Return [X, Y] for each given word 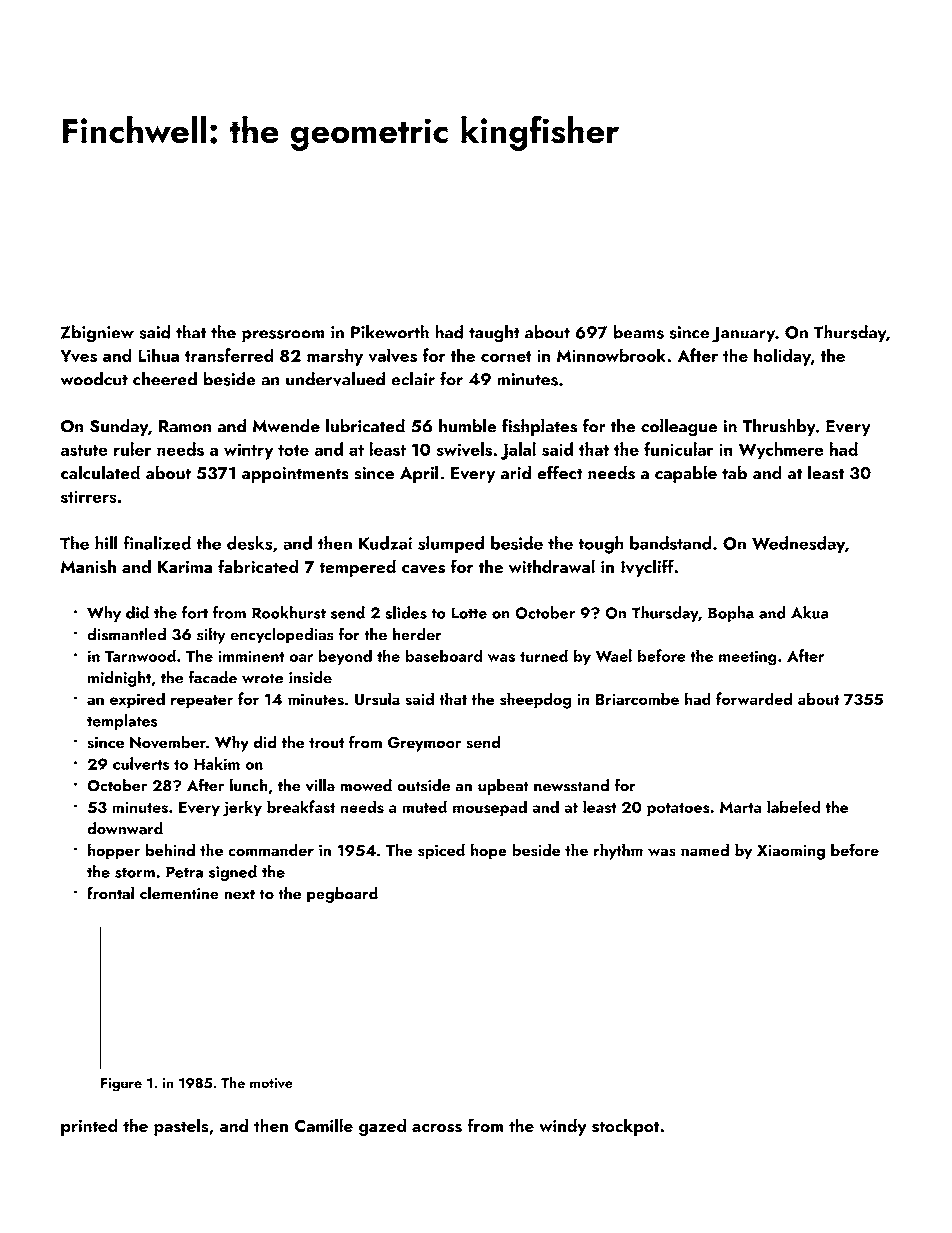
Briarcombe [637, 698]
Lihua [158, 355]
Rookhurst [289, 612]
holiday [782, 357]
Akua [810, 612]
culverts [141, 763]
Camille [323, 1125]
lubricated [365, 425]
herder [417, 634]
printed [89, 1127]
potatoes [678, 810]
